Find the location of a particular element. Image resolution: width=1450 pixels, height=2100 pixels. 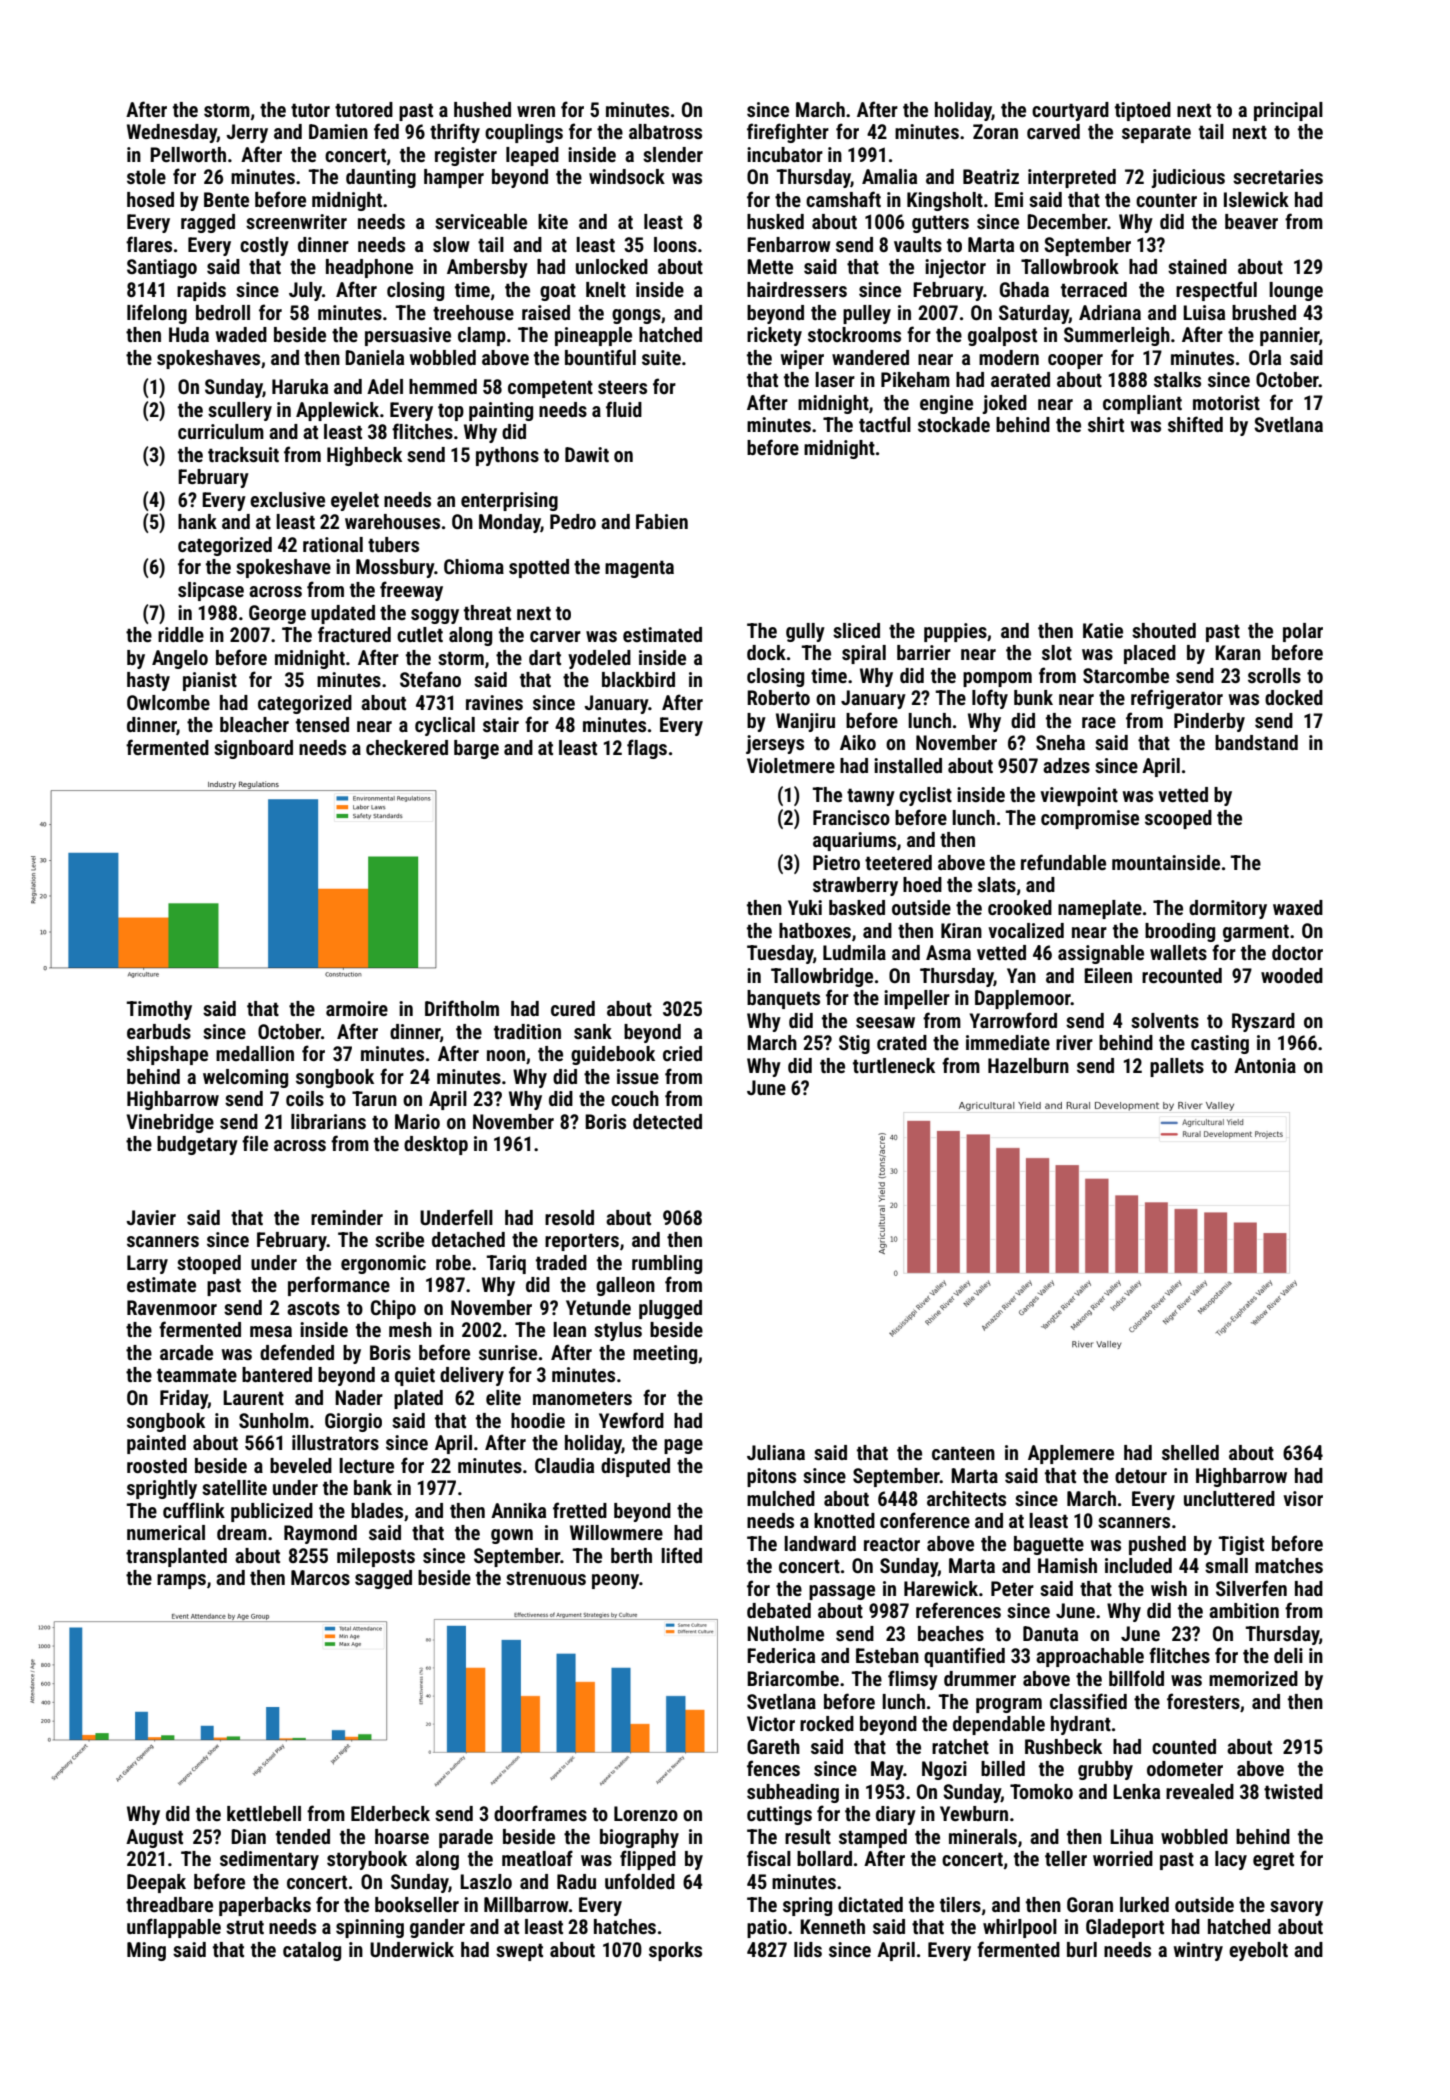

plated is located at coordinates (418, 1399).
